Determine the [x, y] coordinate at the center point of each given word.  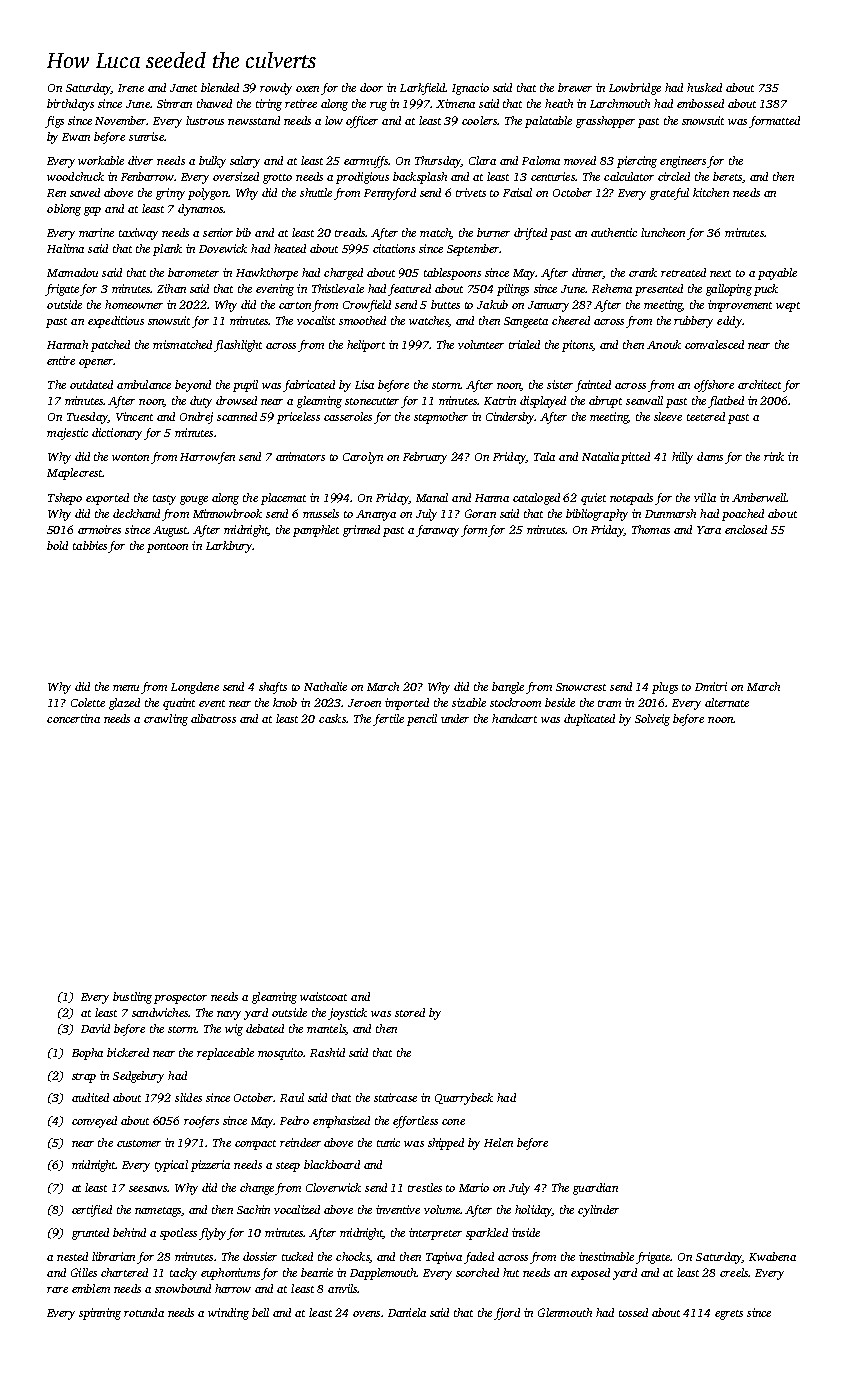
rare [57, 1290]
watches [429, 321]
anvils [342, 1288]
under [455, 718]
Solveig [652, 720]
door [371, 87]
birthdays [70, 105]
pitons [577, 346]
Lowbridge [635, 89]
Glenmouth [565, 1312]
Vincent [134, 416]
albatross [213, 718]
